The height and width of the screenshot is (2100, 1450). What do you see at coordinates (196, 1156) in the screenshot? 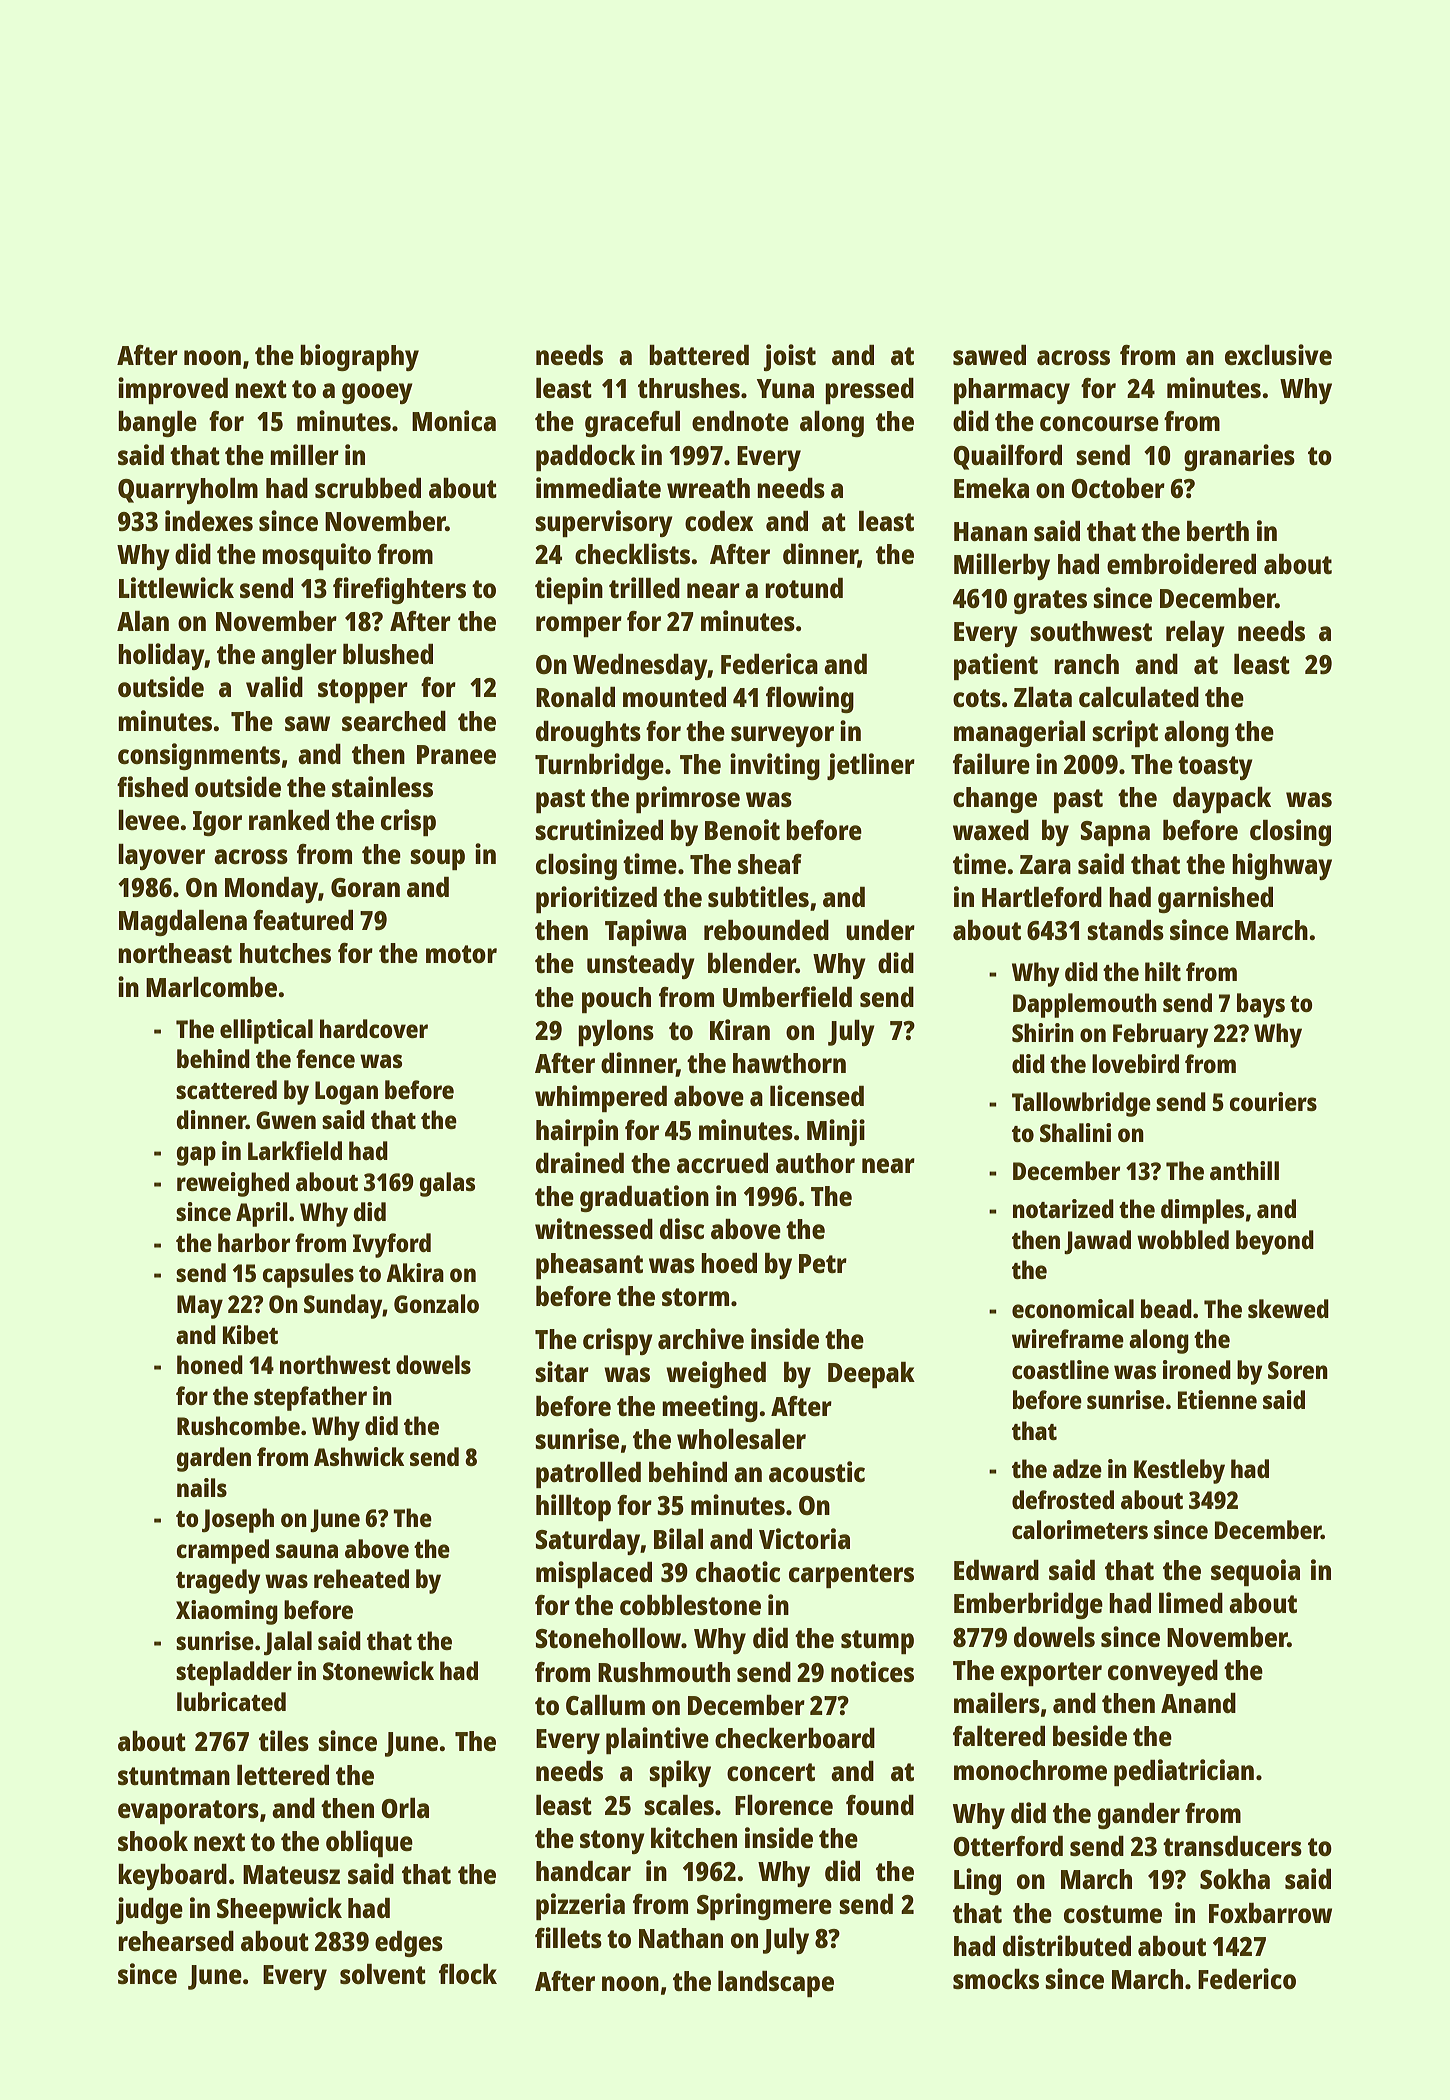
I see `gap` at bounding box center [196, 1156].
